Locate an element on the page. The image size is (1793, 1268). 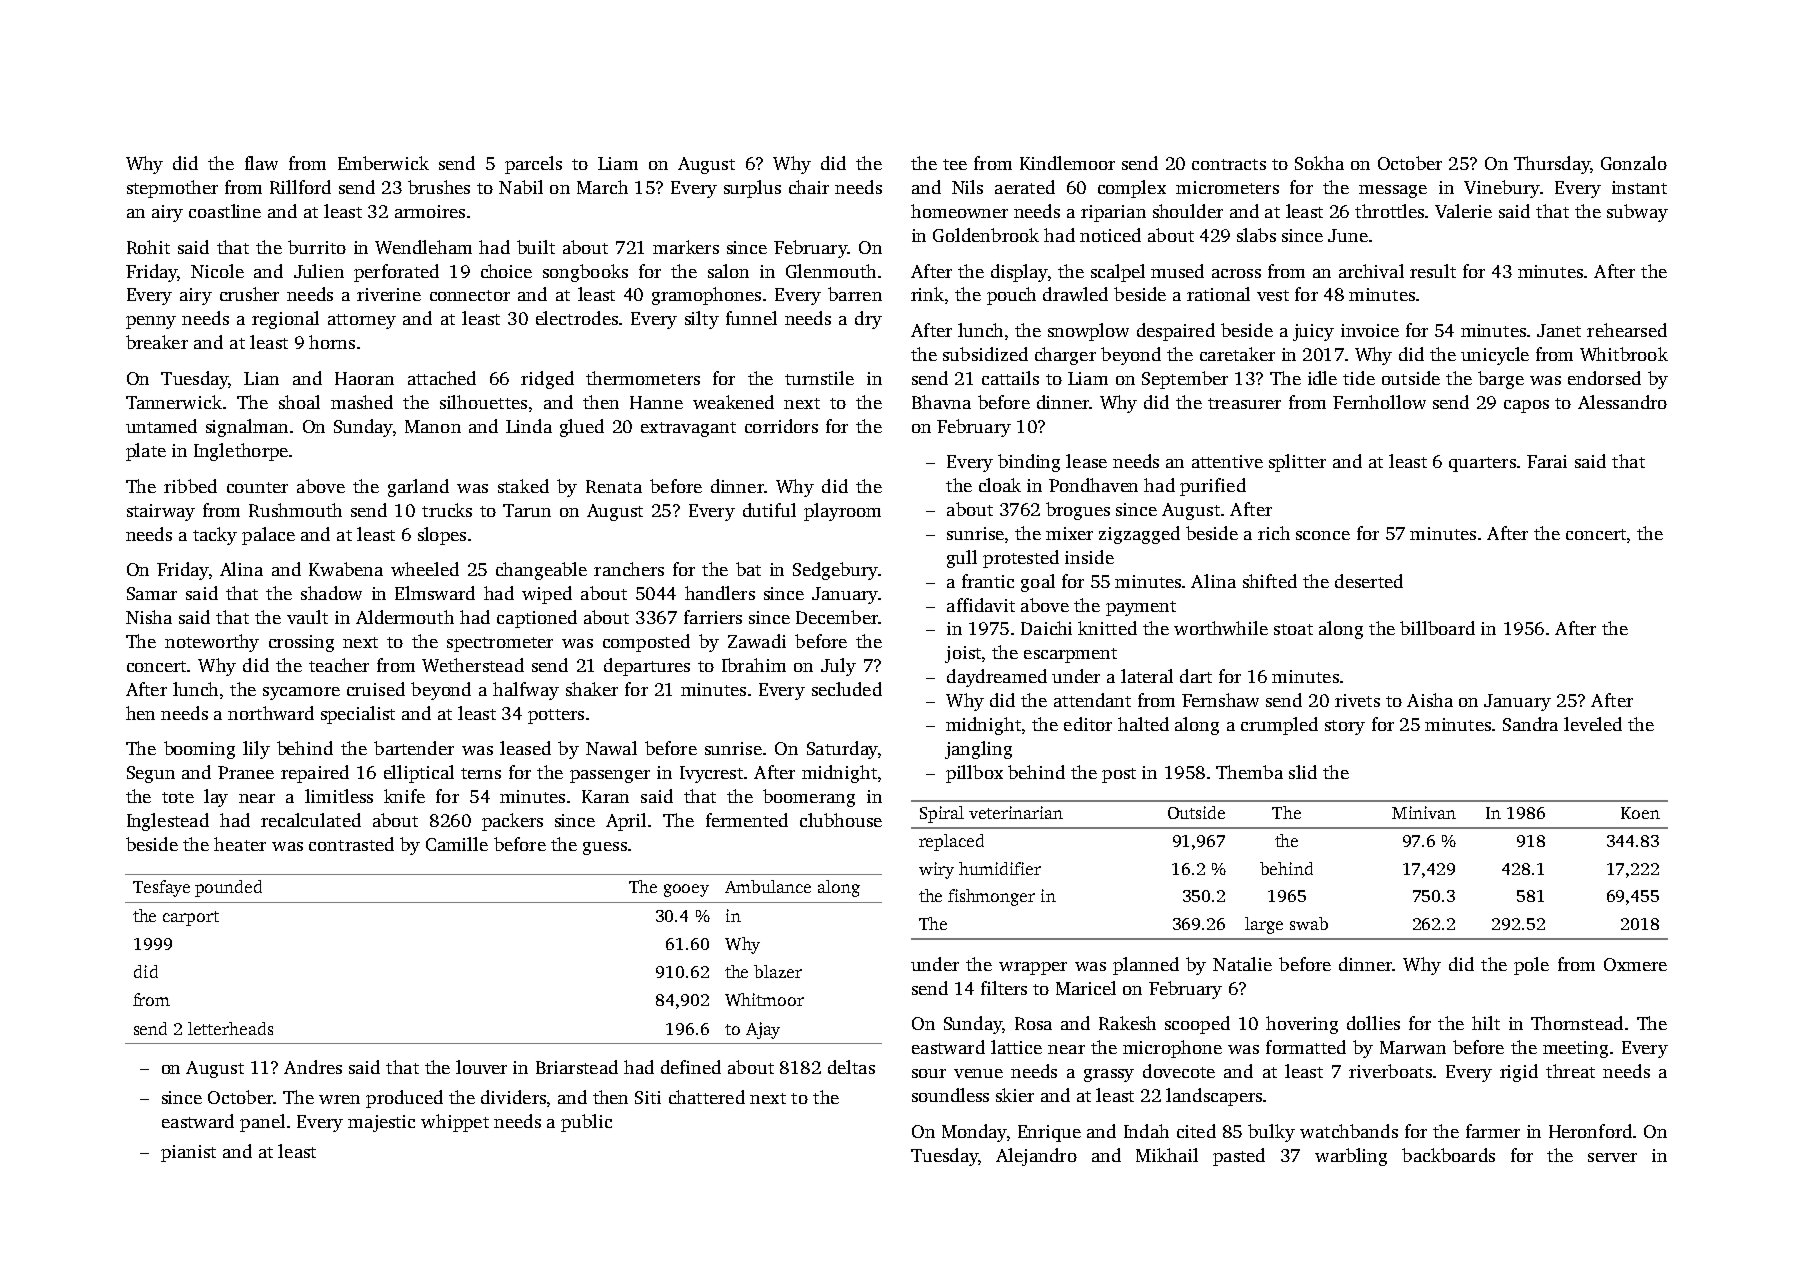
dutiful is located at coordinates (769, 510).
